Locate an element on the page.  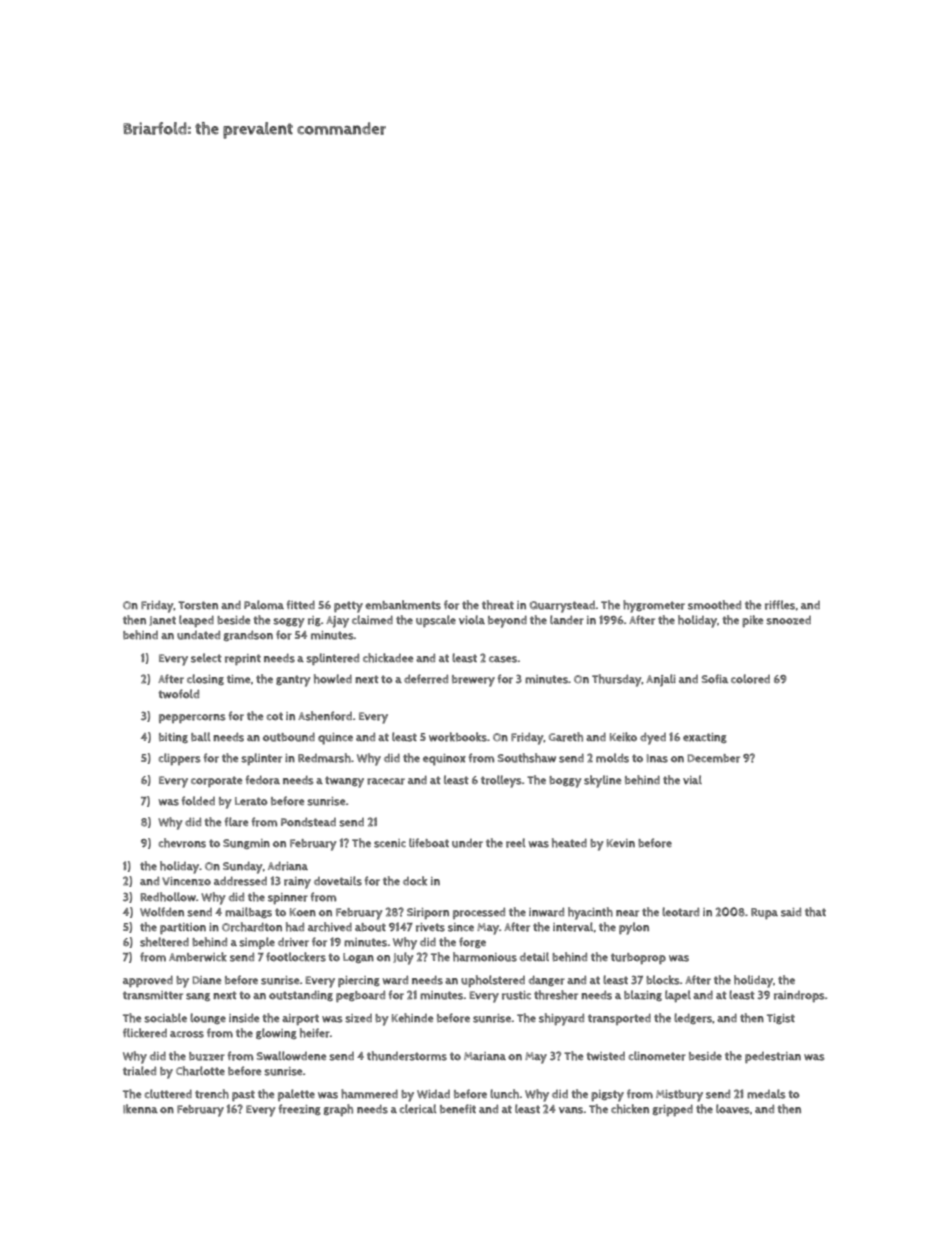
Sofia is located at coordinates (715, 679).
